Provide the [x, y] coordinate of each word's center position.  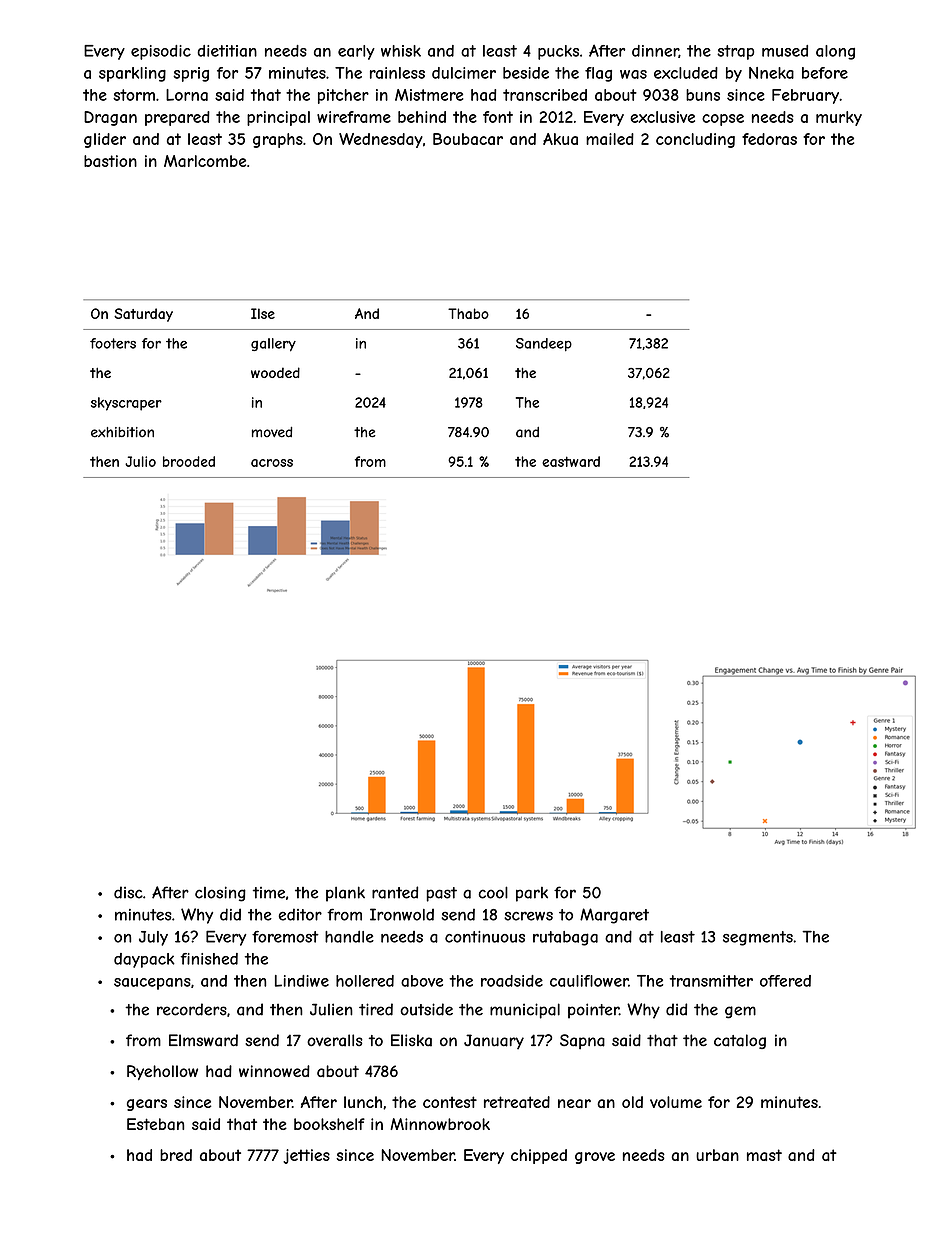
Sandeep [544, 345]
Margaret [614, 916]
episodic [161, 52]
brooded [189, 461]
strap [735, 52]
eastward [571, 461]
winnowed [274, 1071]
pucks [558, 52]
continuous [485, 937]
